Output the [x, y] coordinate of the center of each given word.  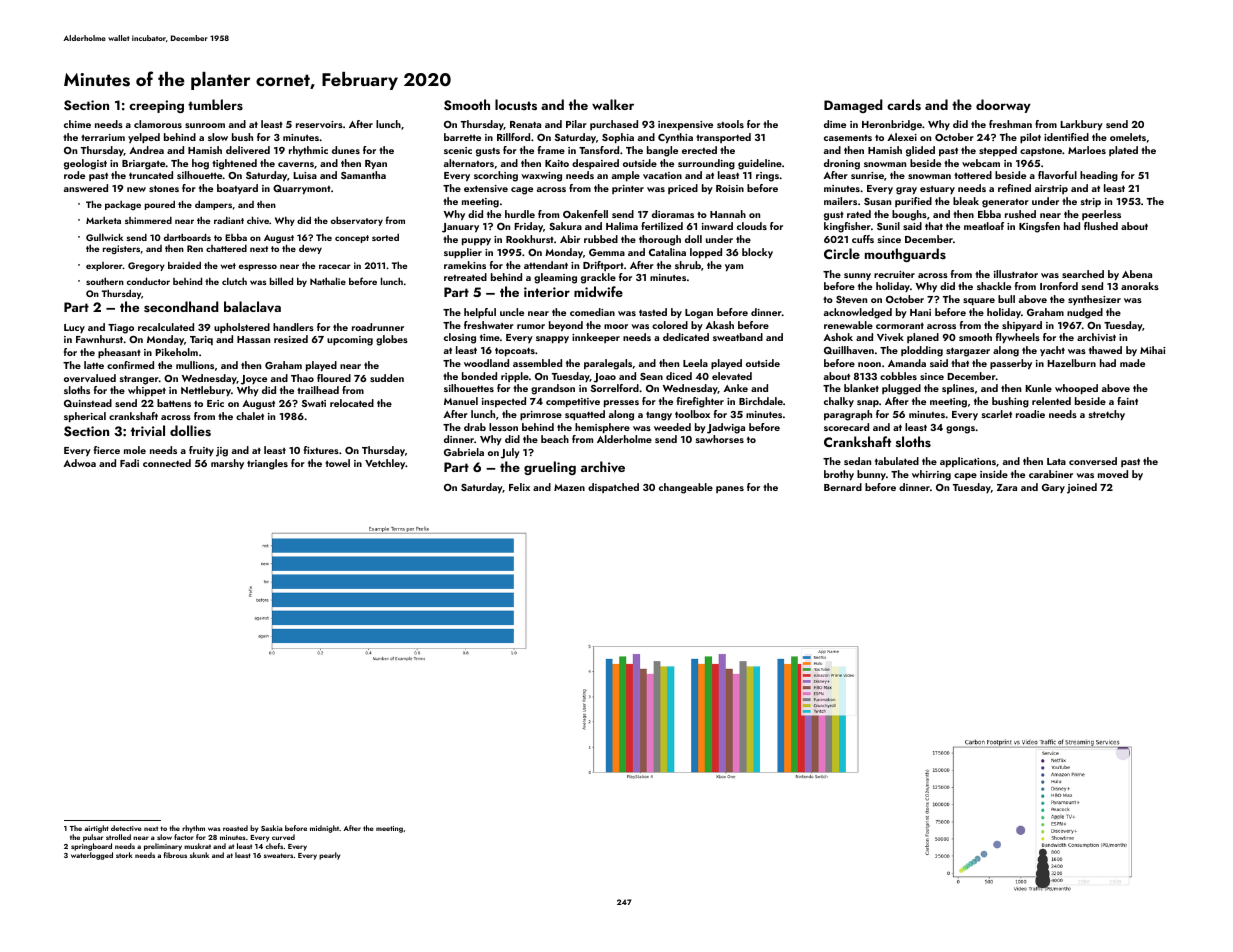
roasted [235, 828]
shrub [688, 265]
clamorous [158, 124]
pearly [329, 856]
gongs [960, 430]
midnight [324, 829]
